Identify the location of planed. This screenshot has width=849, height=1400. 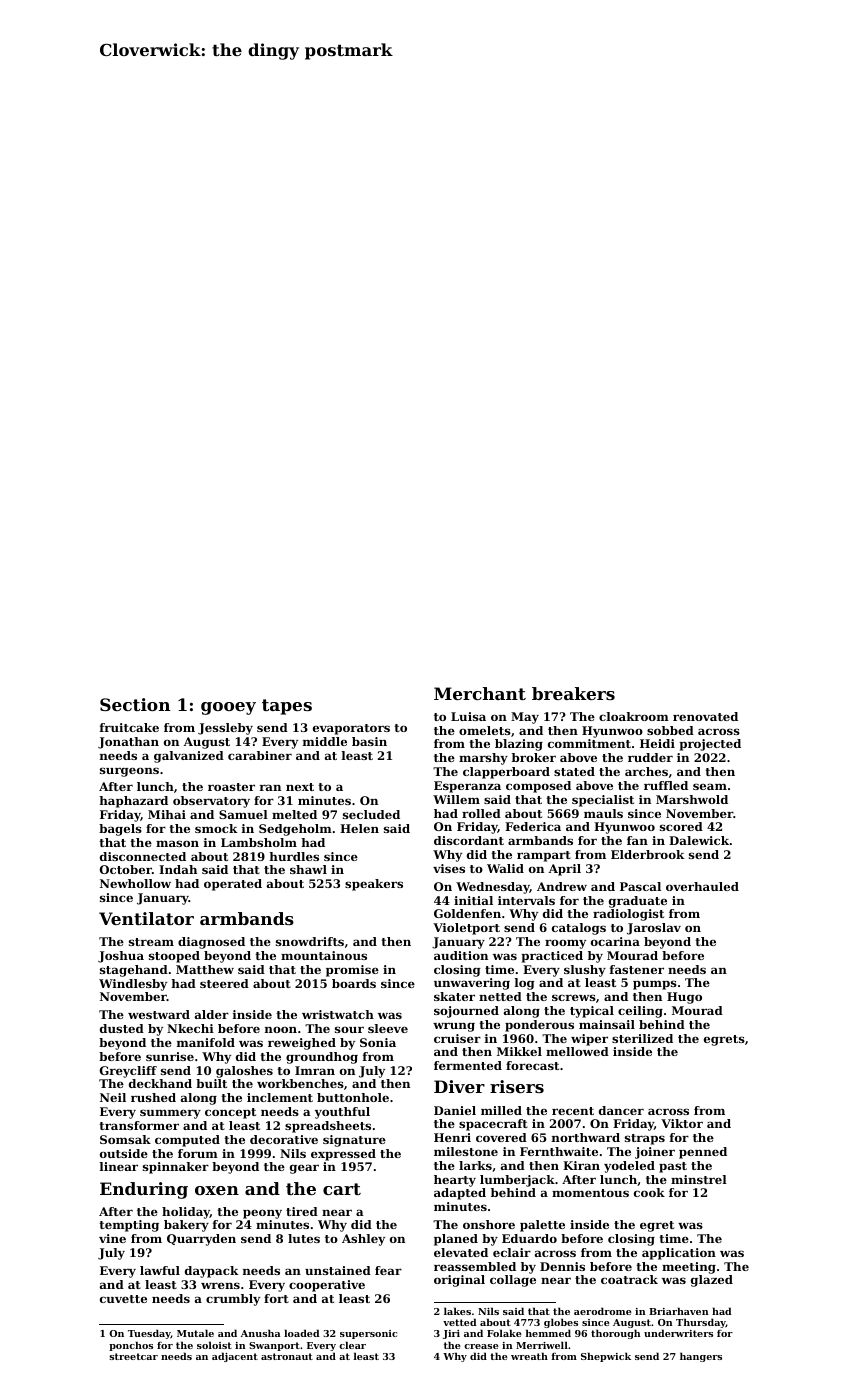
(456, 1240).
